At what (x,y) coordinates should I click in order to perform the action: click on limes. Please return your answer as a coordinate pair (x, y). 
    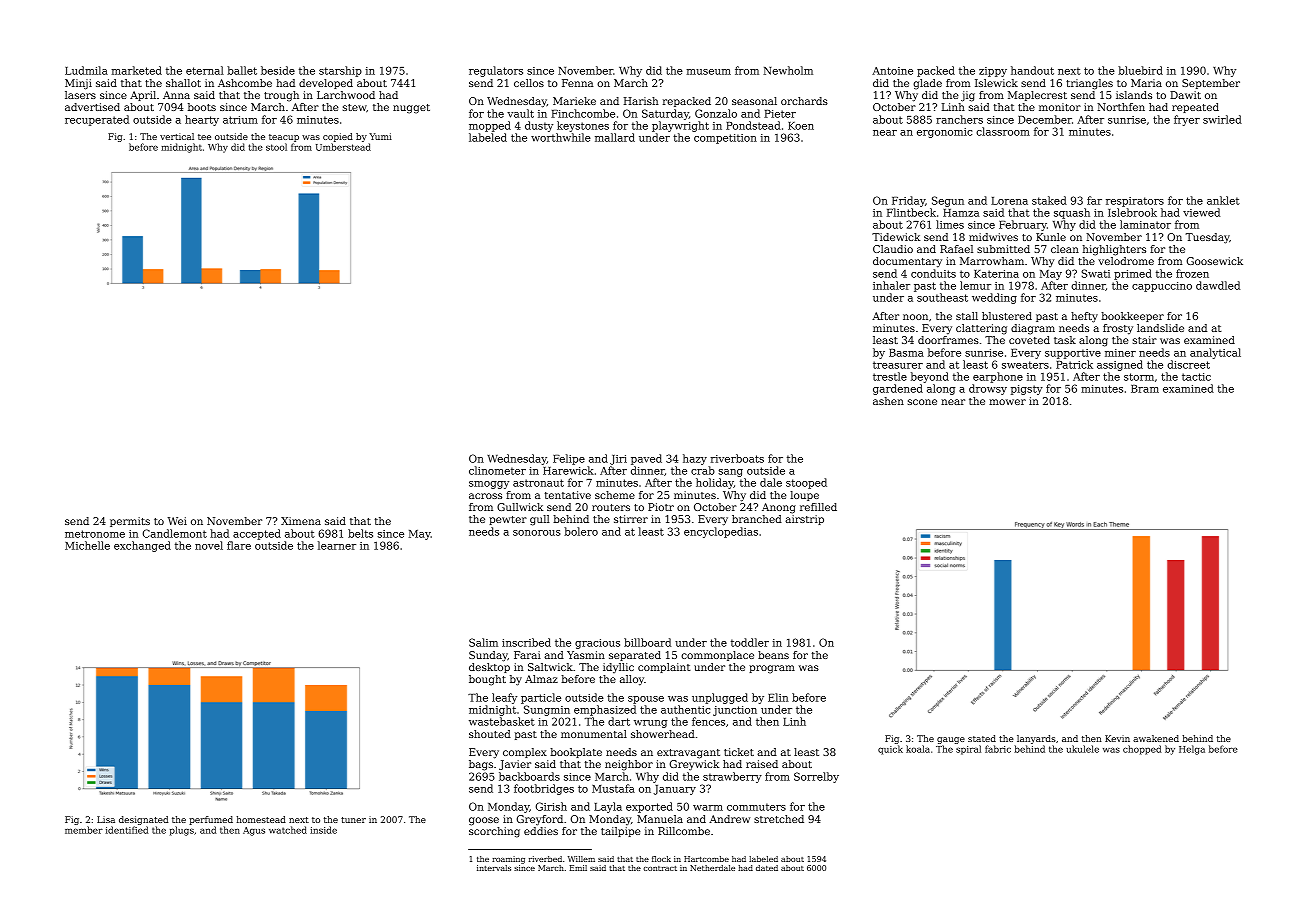
    Looking at the image, I should click on (950, 224).
